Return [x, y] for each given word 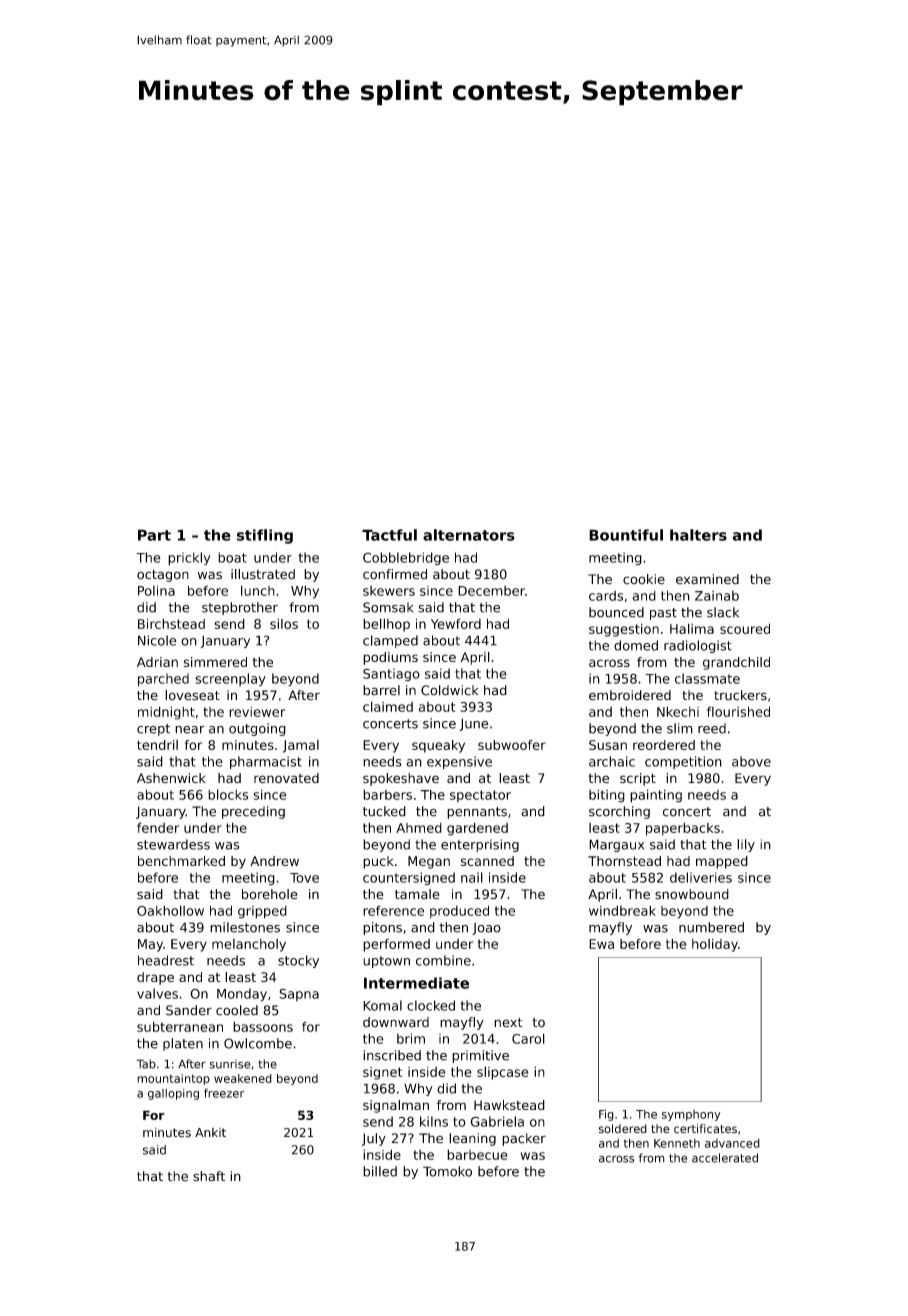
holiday [715, 945]
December [491, 591]
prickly [189, 559]
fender [158, 827]
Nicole [157, 640]
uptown [386, 962]
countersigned [409, 879]
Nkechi [678, 711]
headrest [166, 960]
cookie [644, 579]
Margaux [616, 845]
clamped [390, 641]
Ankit [210, 1132]
